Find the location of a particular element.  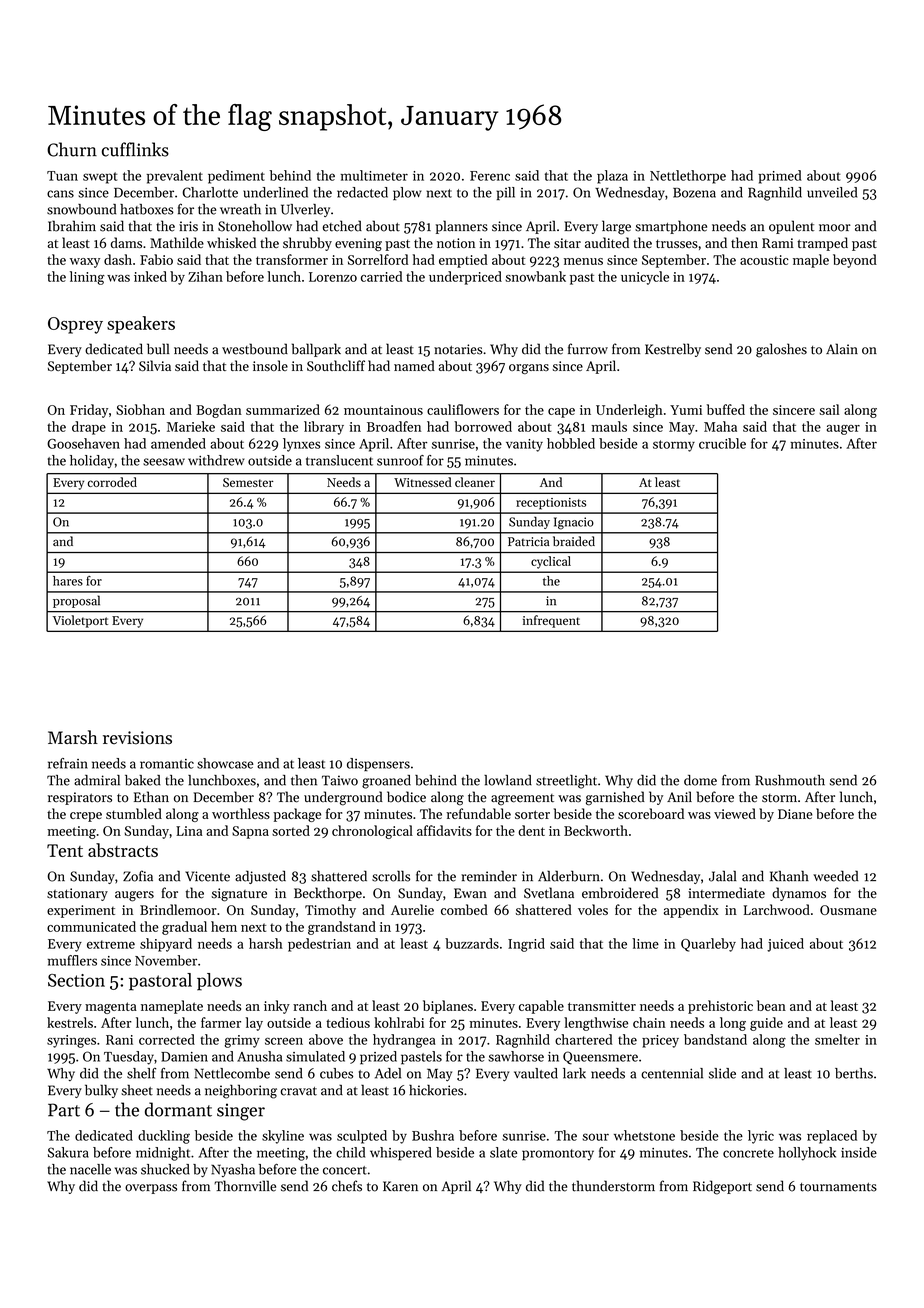

streetlight is located at coordinates (566, 782).
